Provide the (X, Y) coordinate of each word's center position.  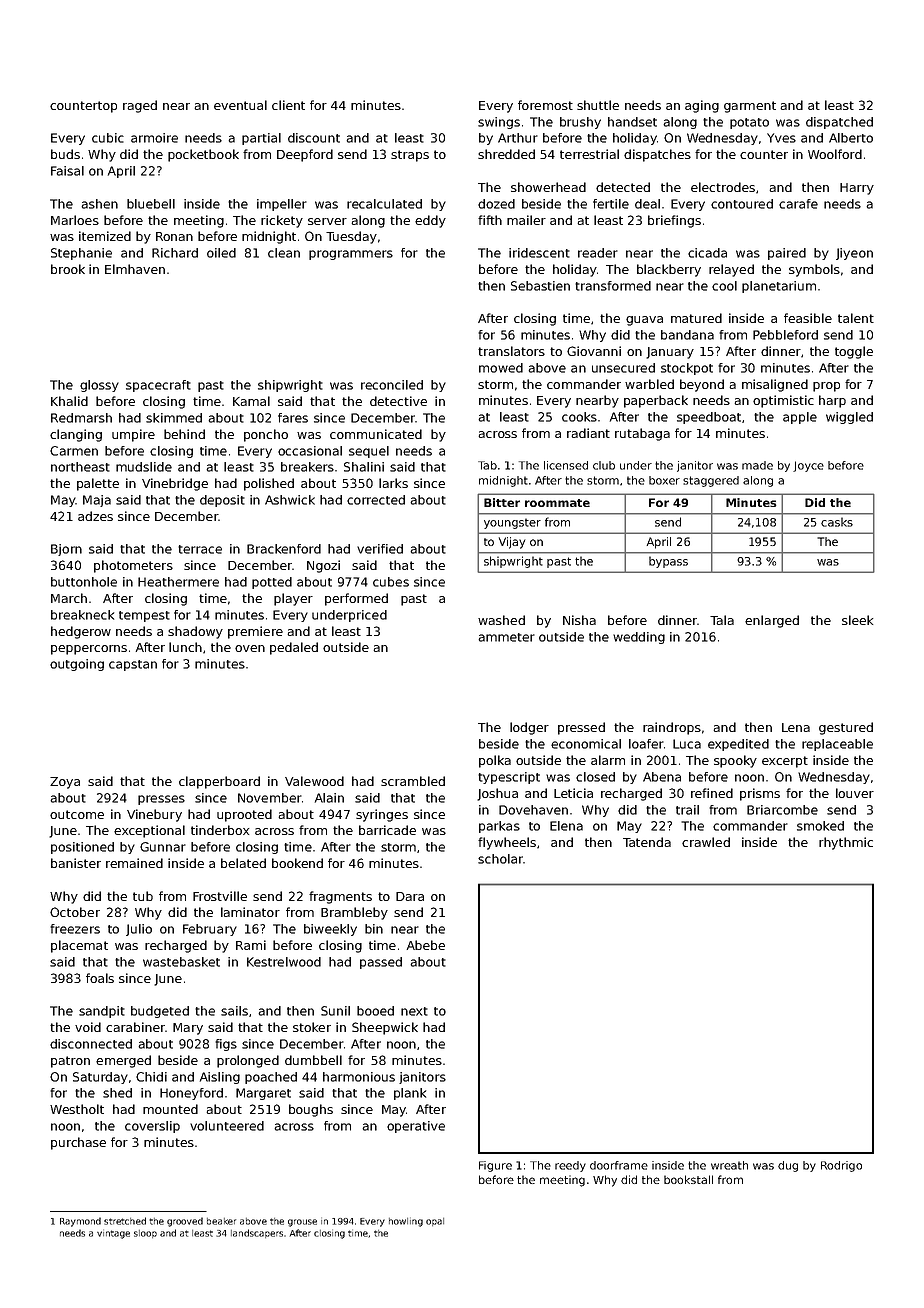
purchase (78, 1143)
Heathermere (178, 582)
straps (410, 156)
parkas (499, 827)
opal (435, 1222)
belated (243, 863)
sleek (857, 620)
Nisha (579, 620)
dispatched (839, 123)
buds (65, 154)
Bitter (502, 502)
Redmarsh (81, 418)
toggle (854, 352)
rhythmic (846, 843)
